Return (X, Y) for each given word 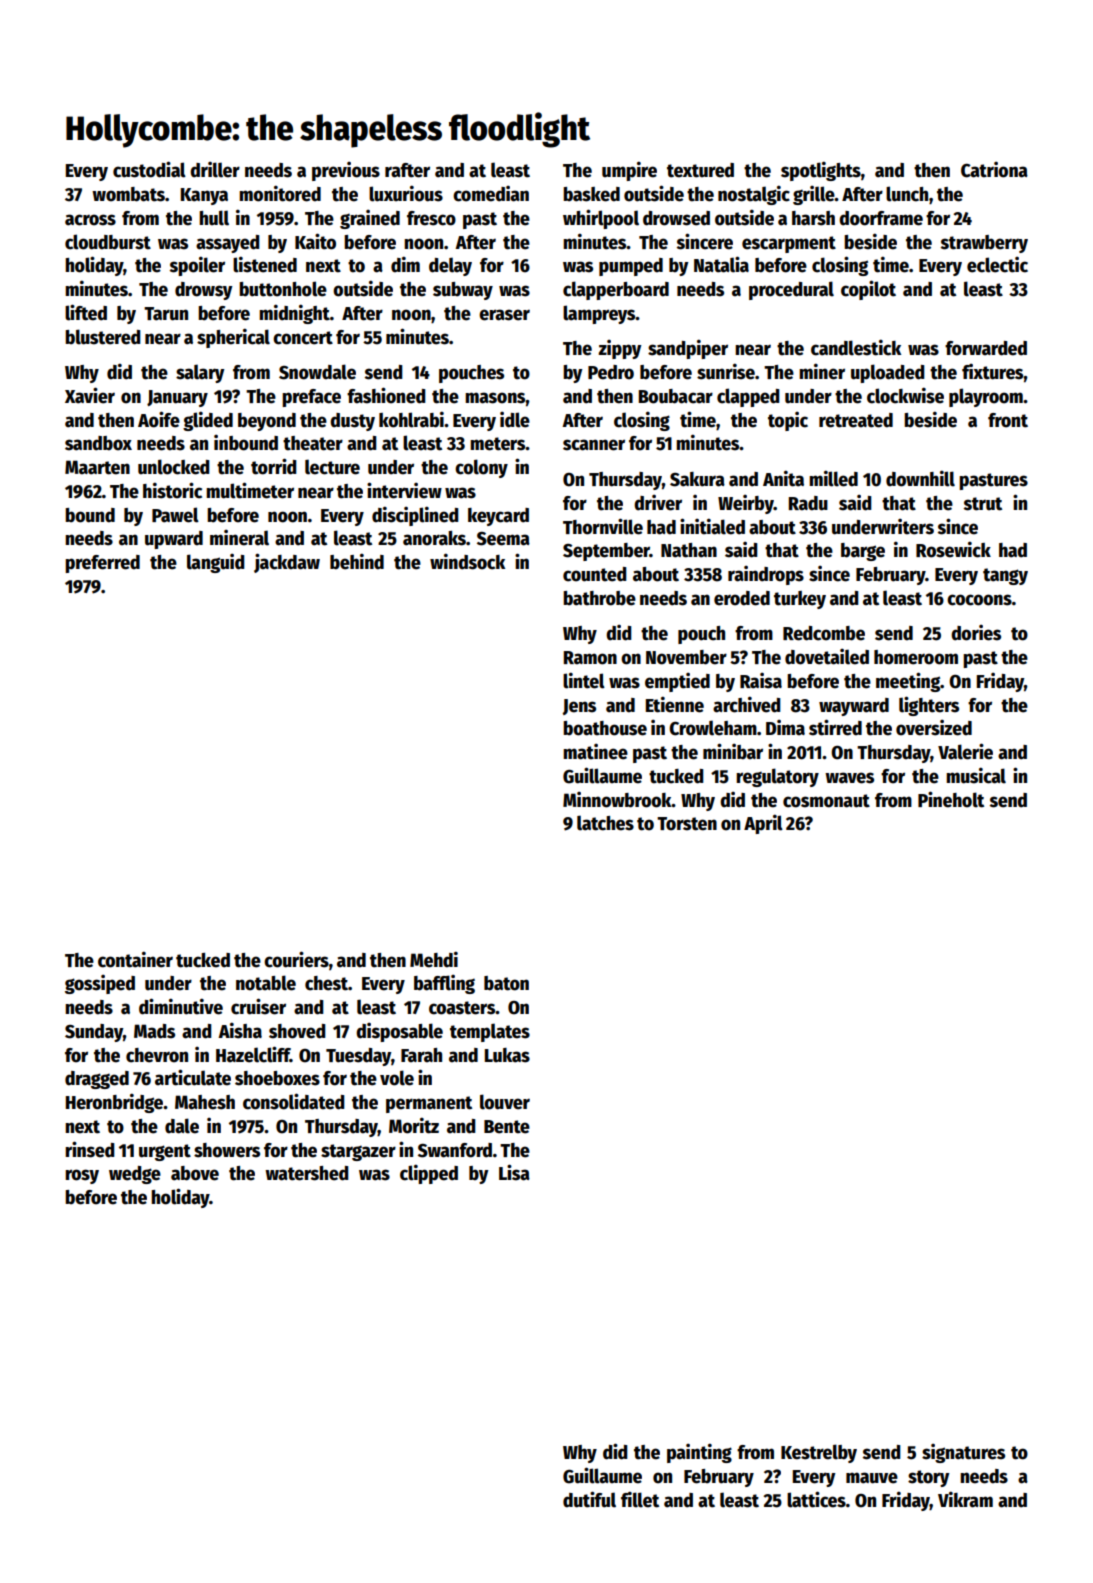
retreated (856, 420)
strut (983, 504)
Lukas (507, 1055)
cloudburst (108, 242)
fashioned (386, 395)
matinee (595, 752)
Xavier (90, 395)
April (763, 824)
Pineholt (951, 799)
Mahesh (205, 1102)
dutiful (589, 1499)
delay (450, 266)
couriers (296, 959)
